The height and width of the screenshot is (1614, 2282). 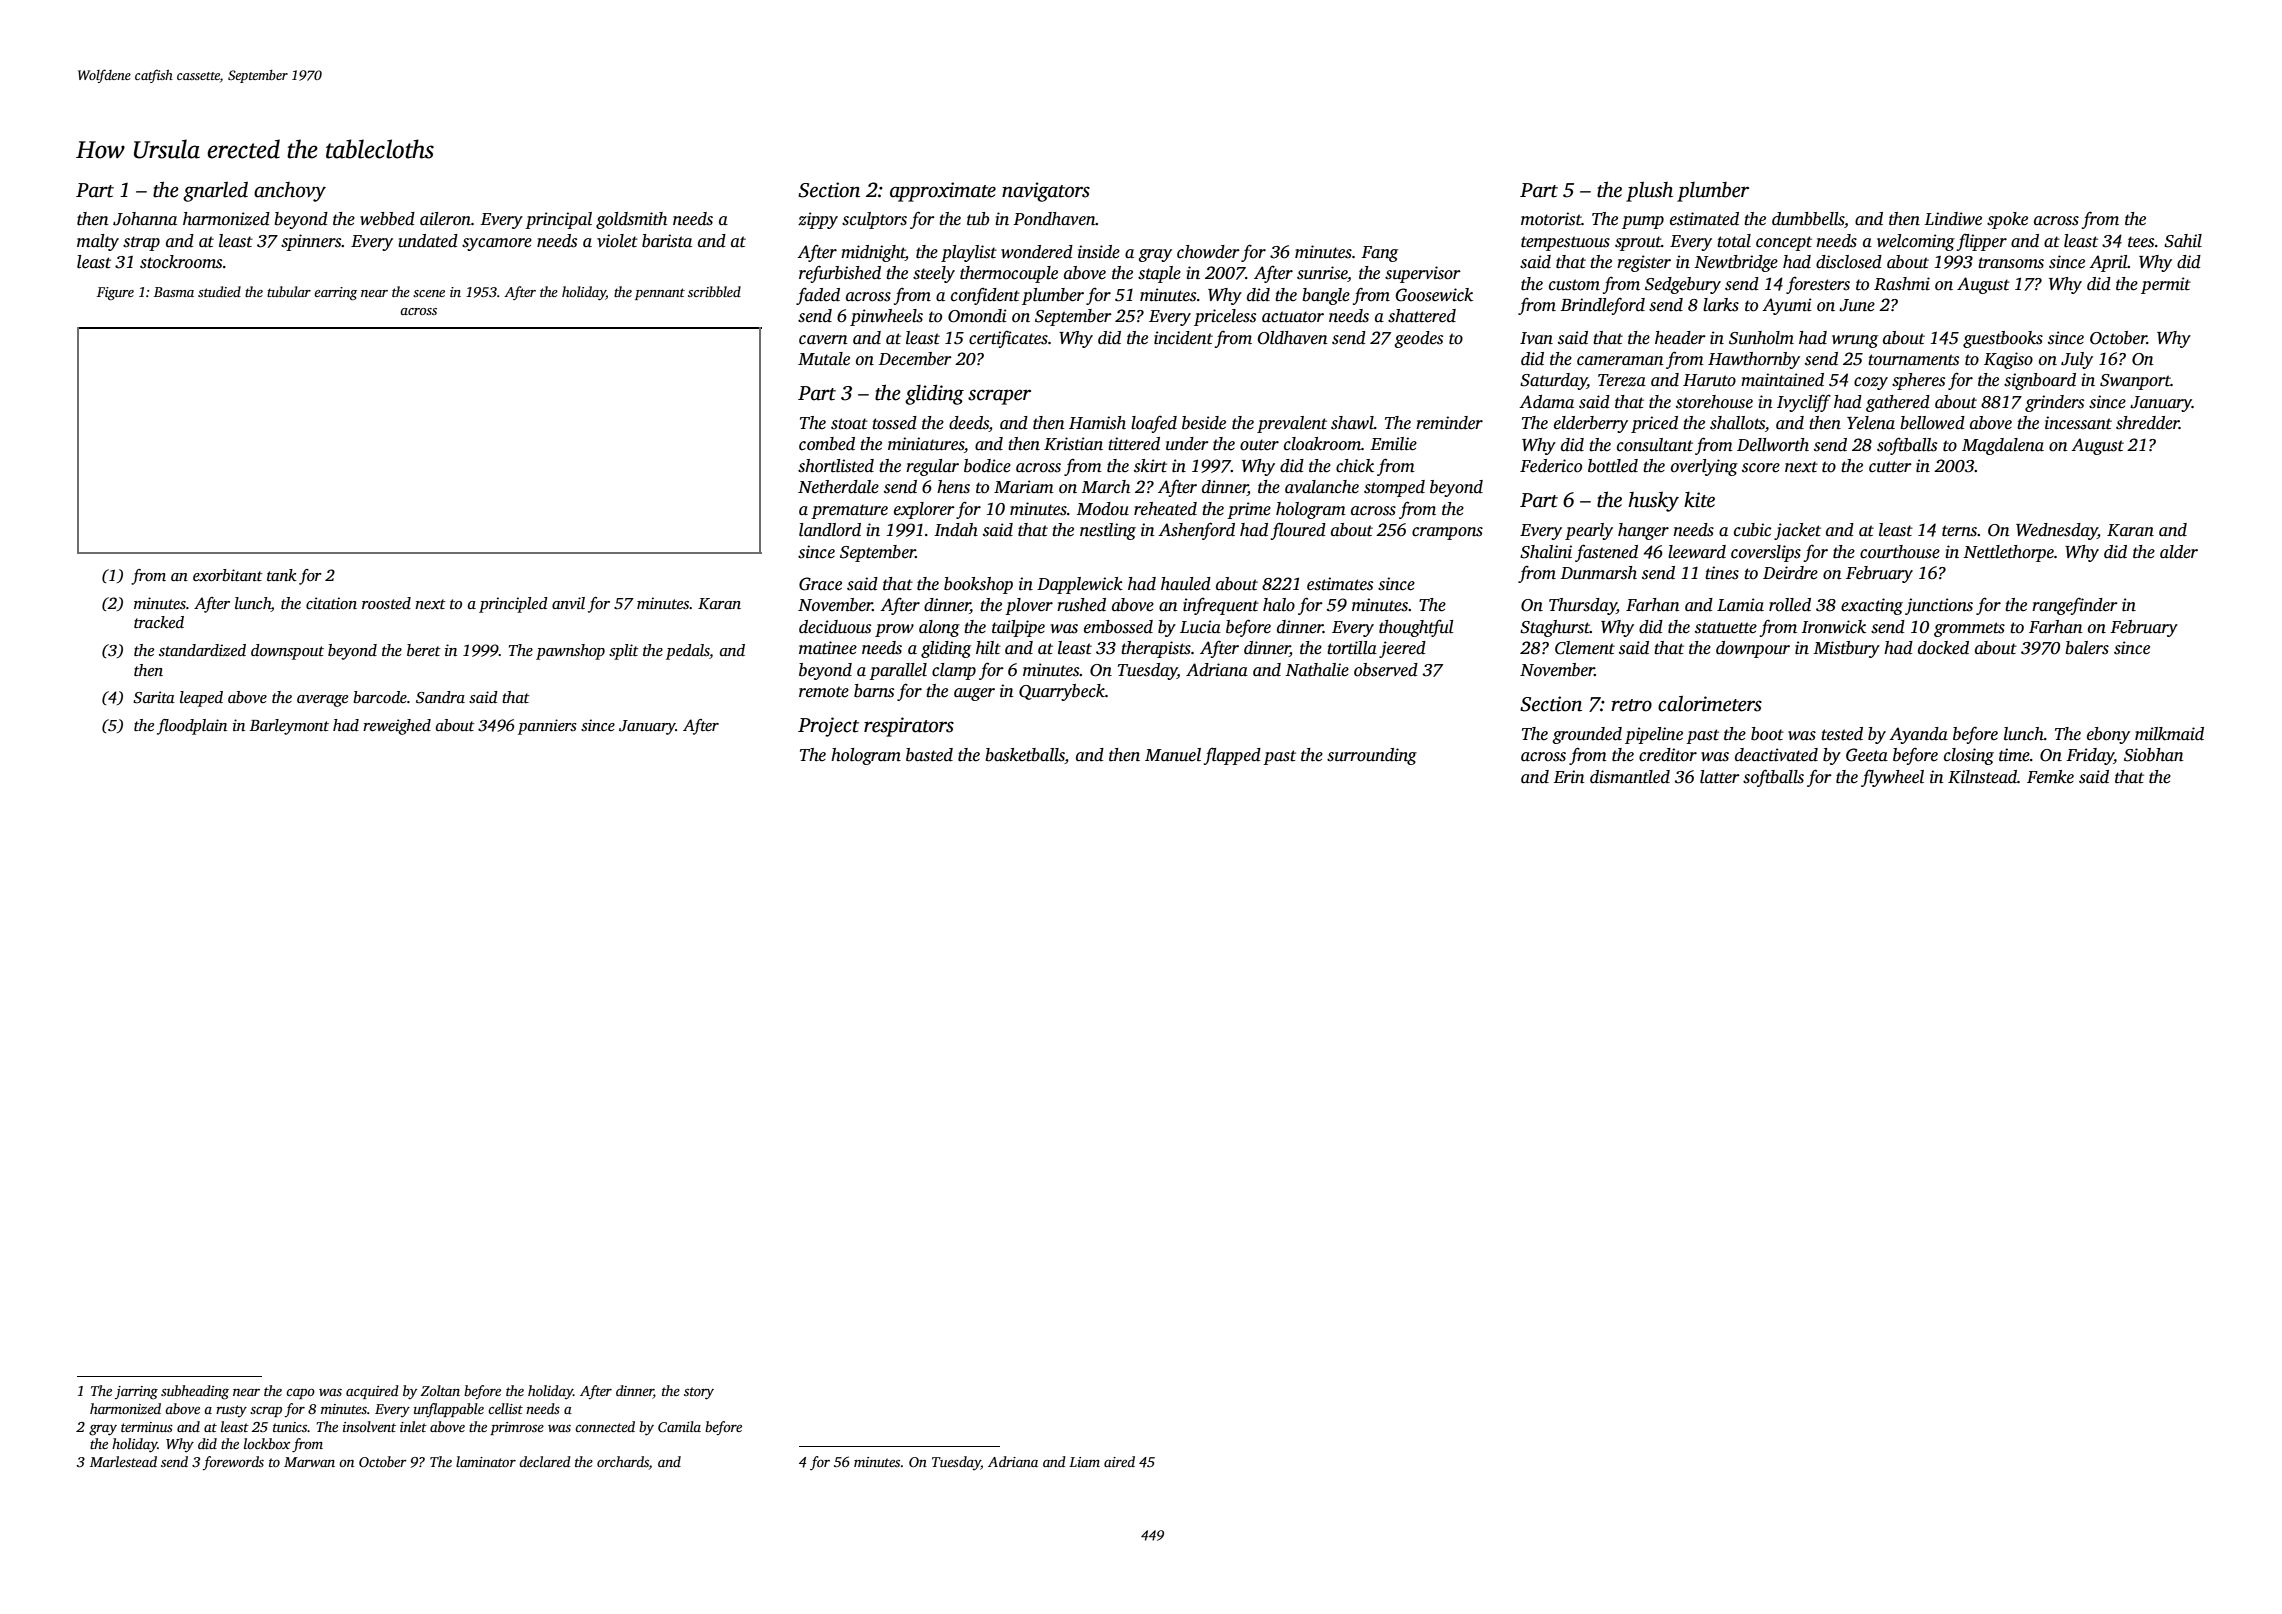 I want to click on Lindiwe, so click(x=1953, y=219).
